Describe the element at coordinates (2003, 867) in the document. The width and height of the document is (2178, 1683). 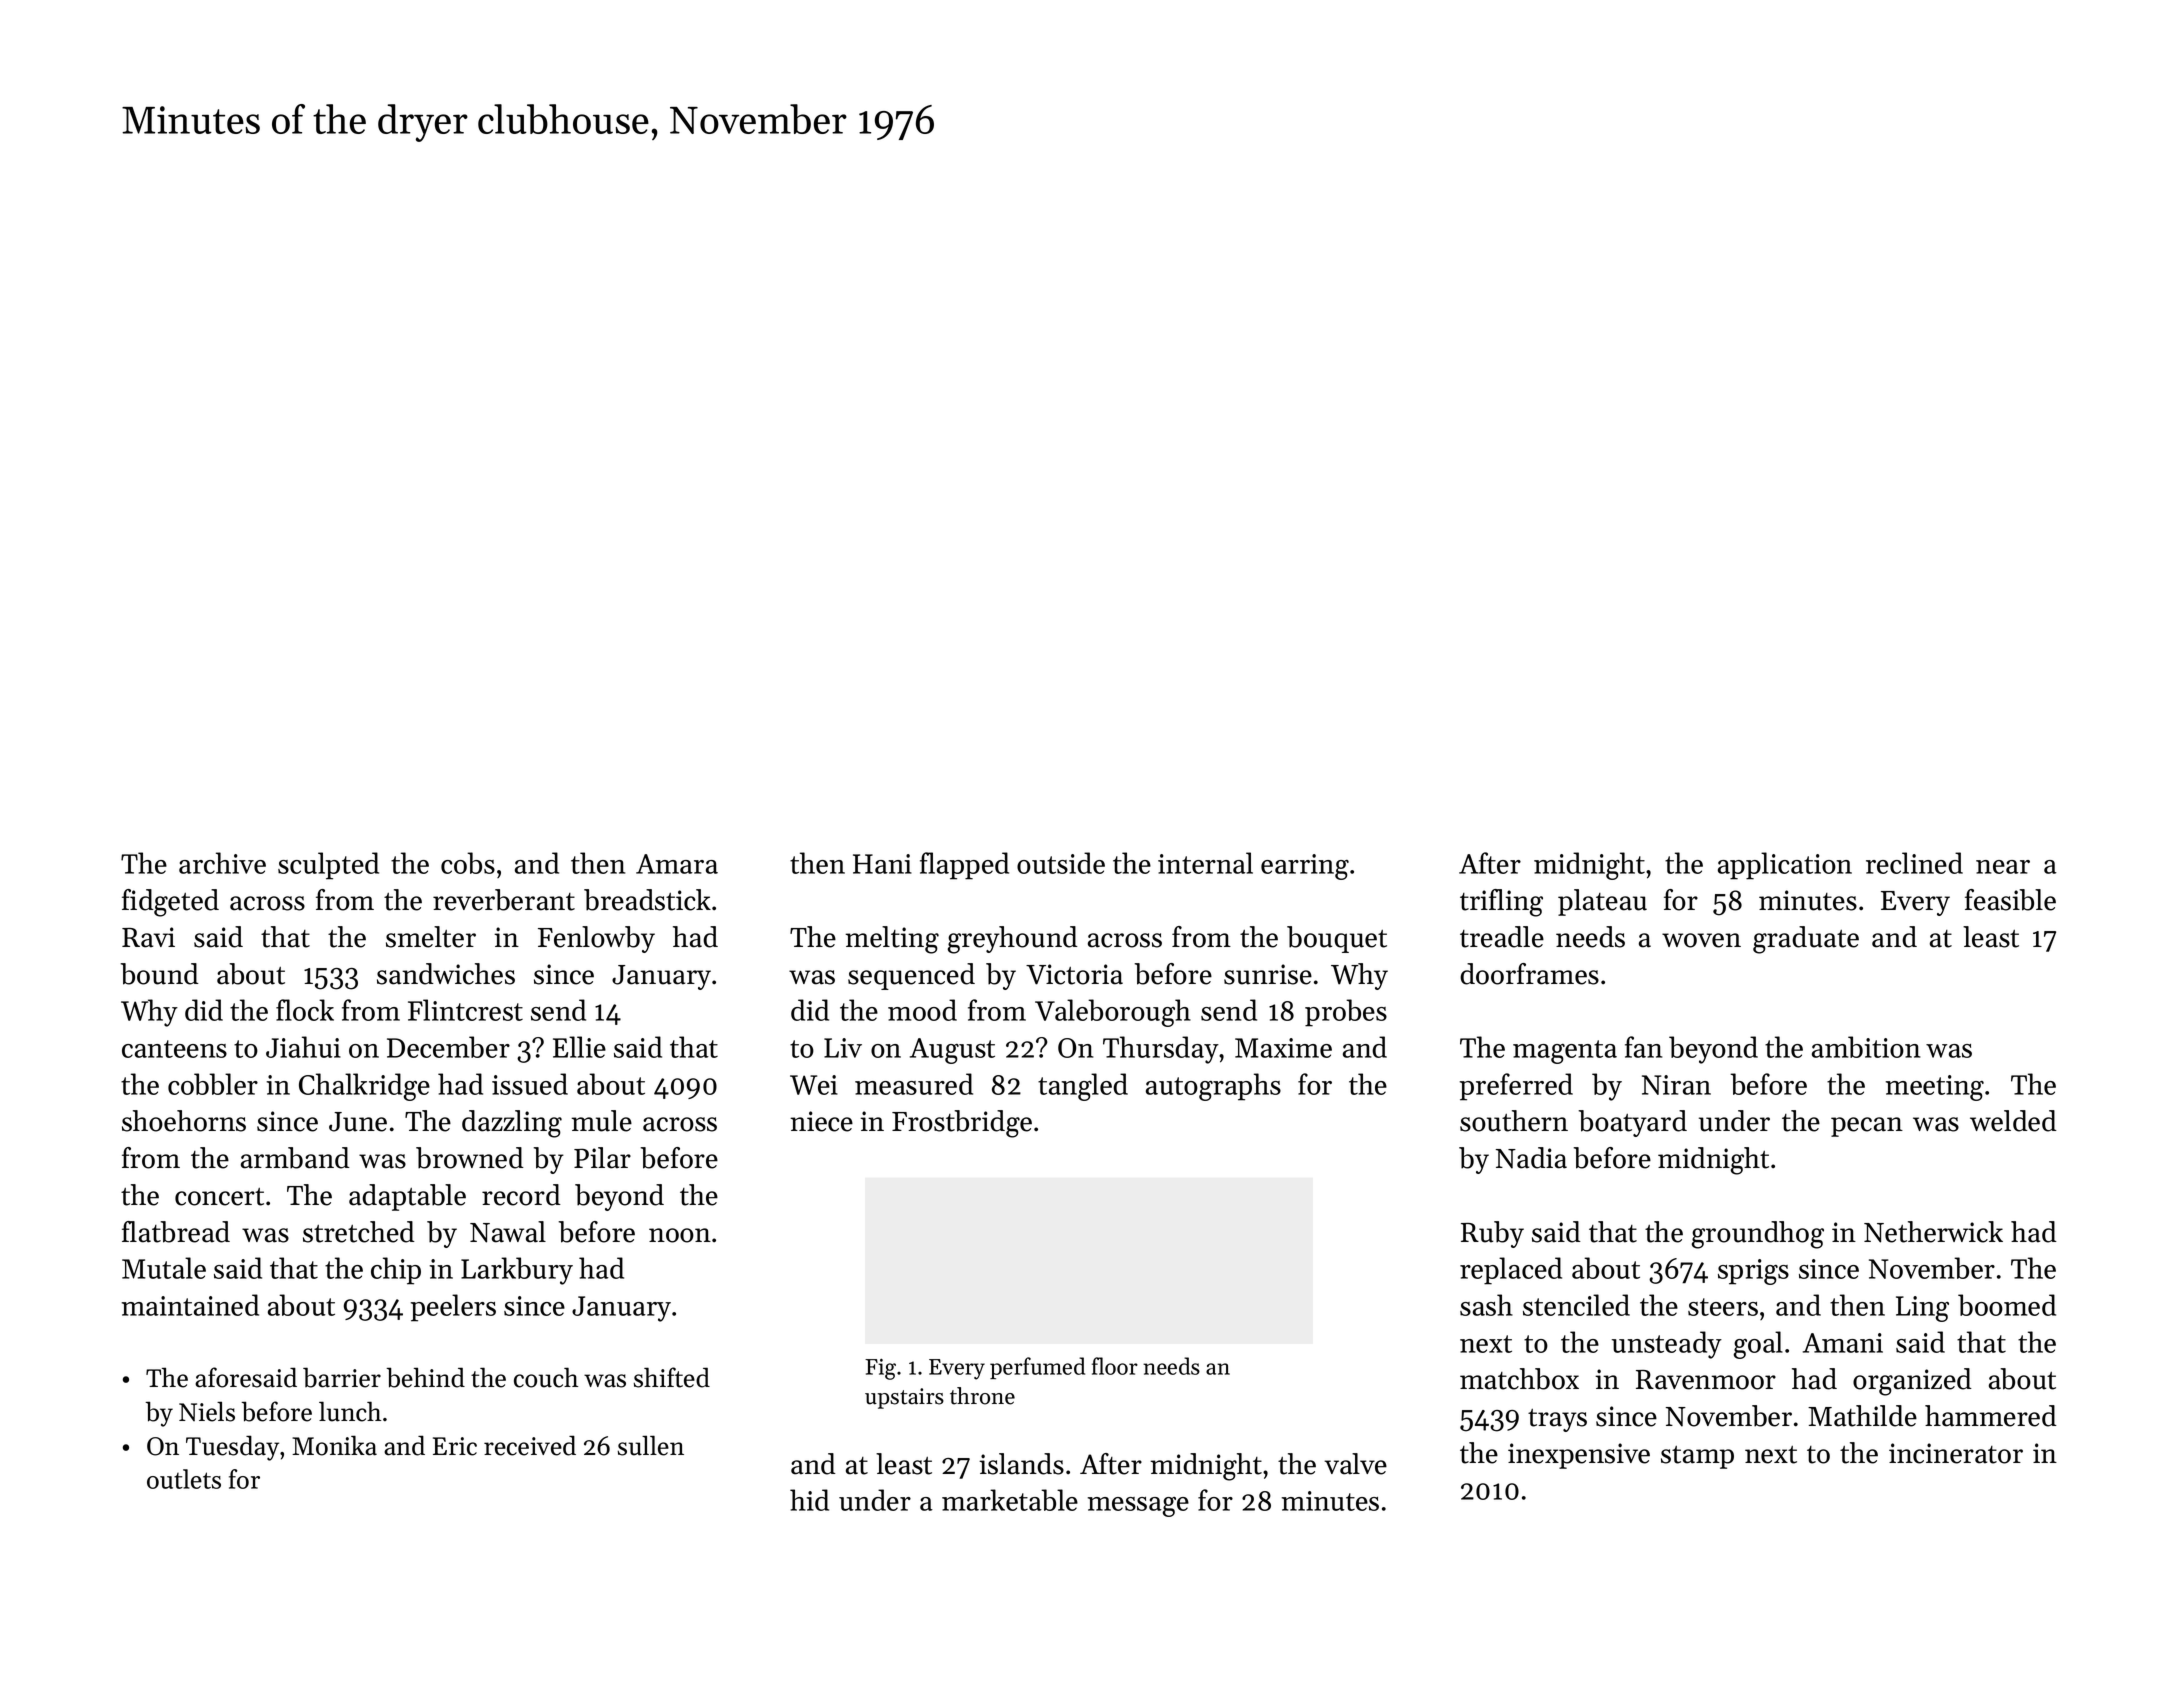
I see `near` at that location.
